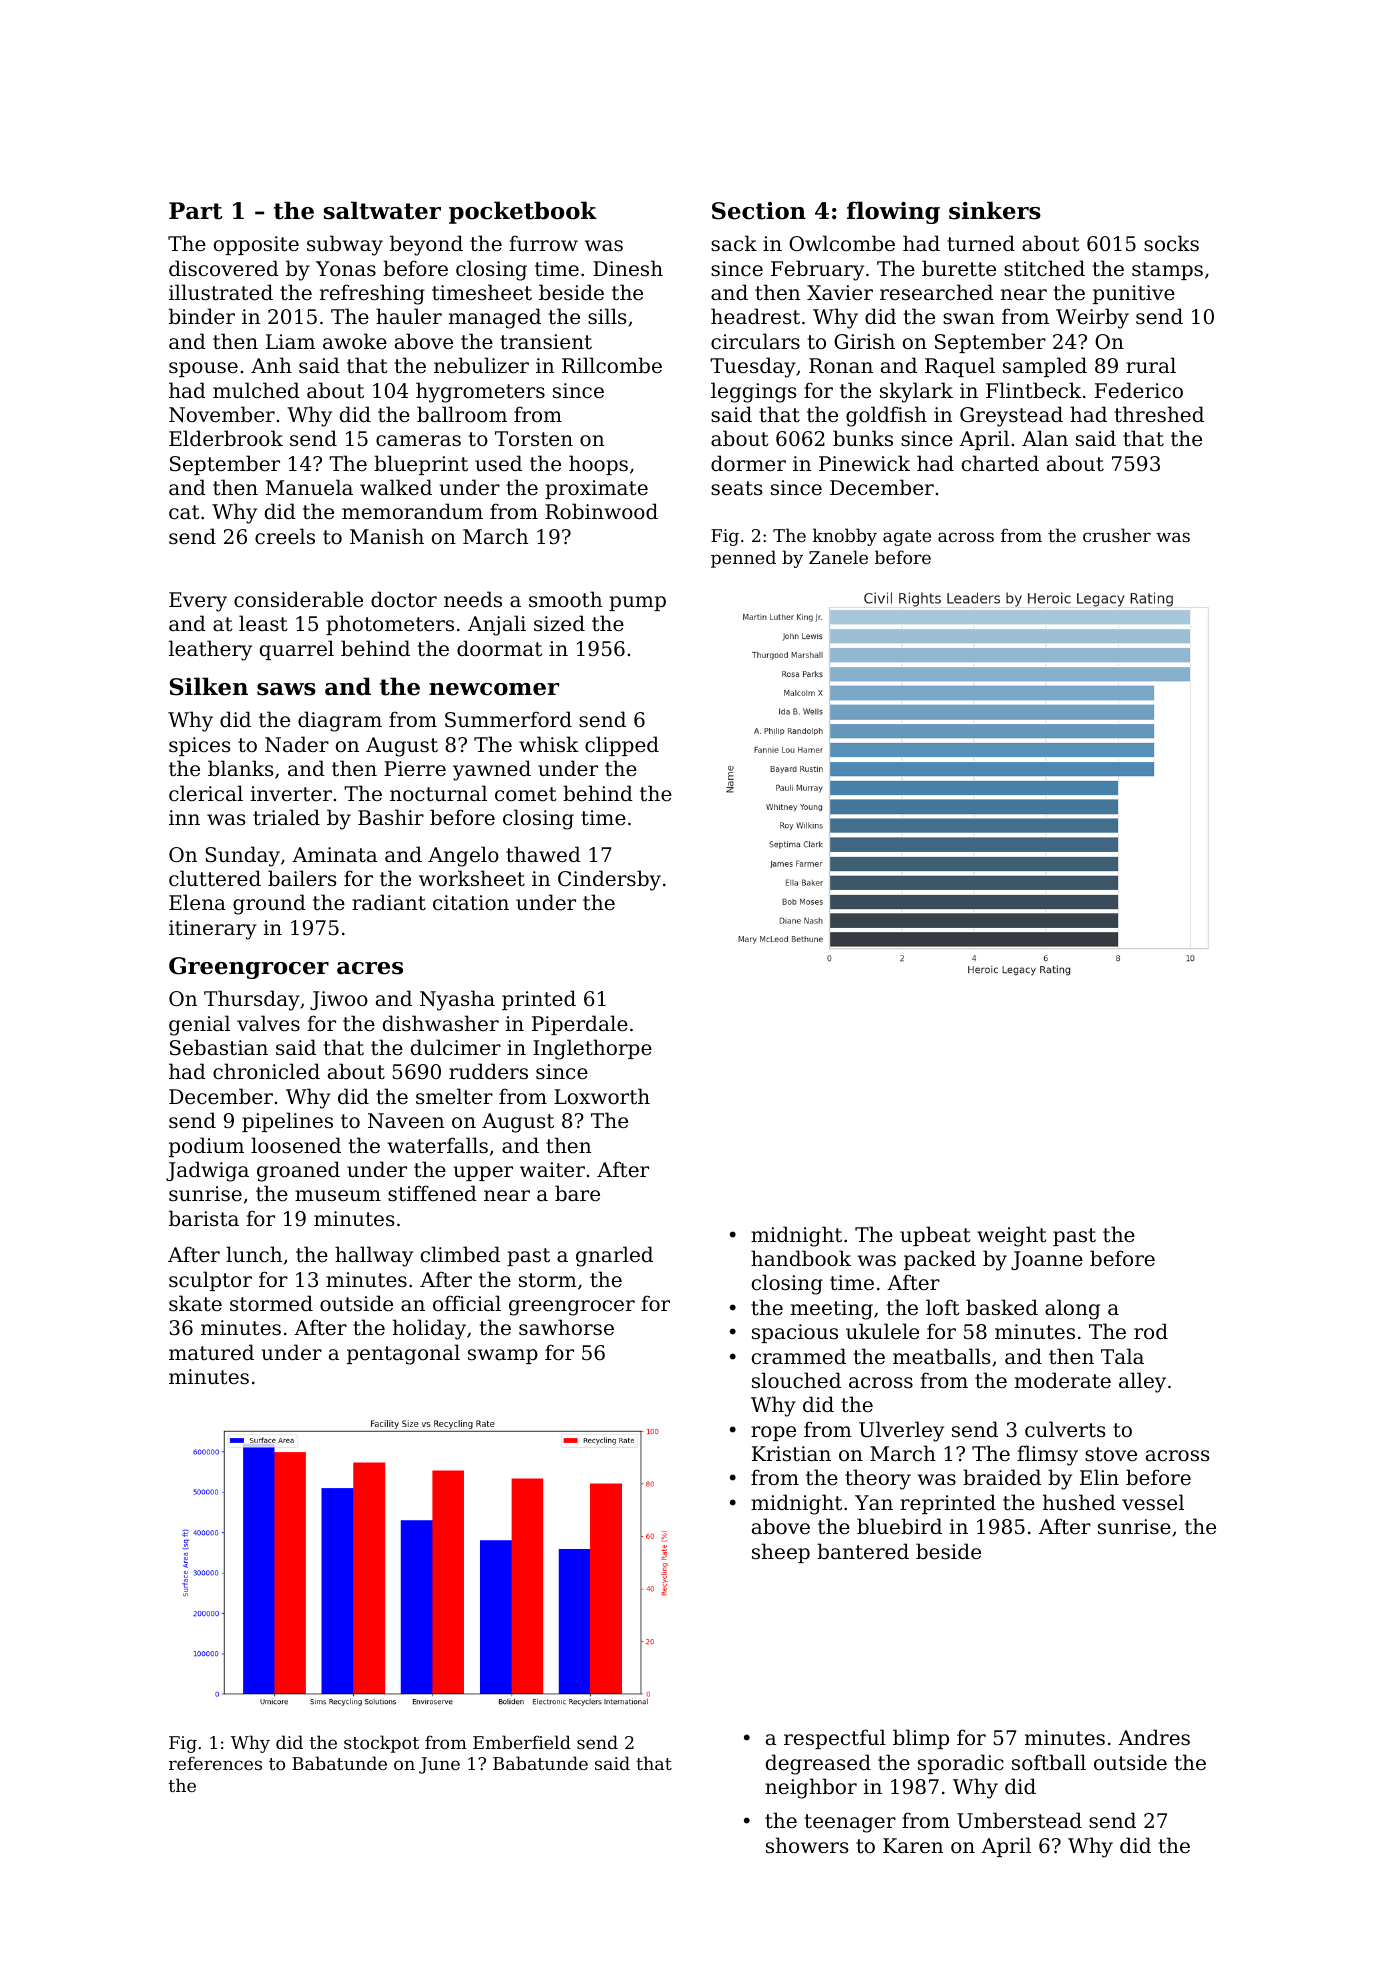 This image has width=1386, height=1969. Describe the element at coordinates (204, 1218) in the image. I see `barista` at that location.
